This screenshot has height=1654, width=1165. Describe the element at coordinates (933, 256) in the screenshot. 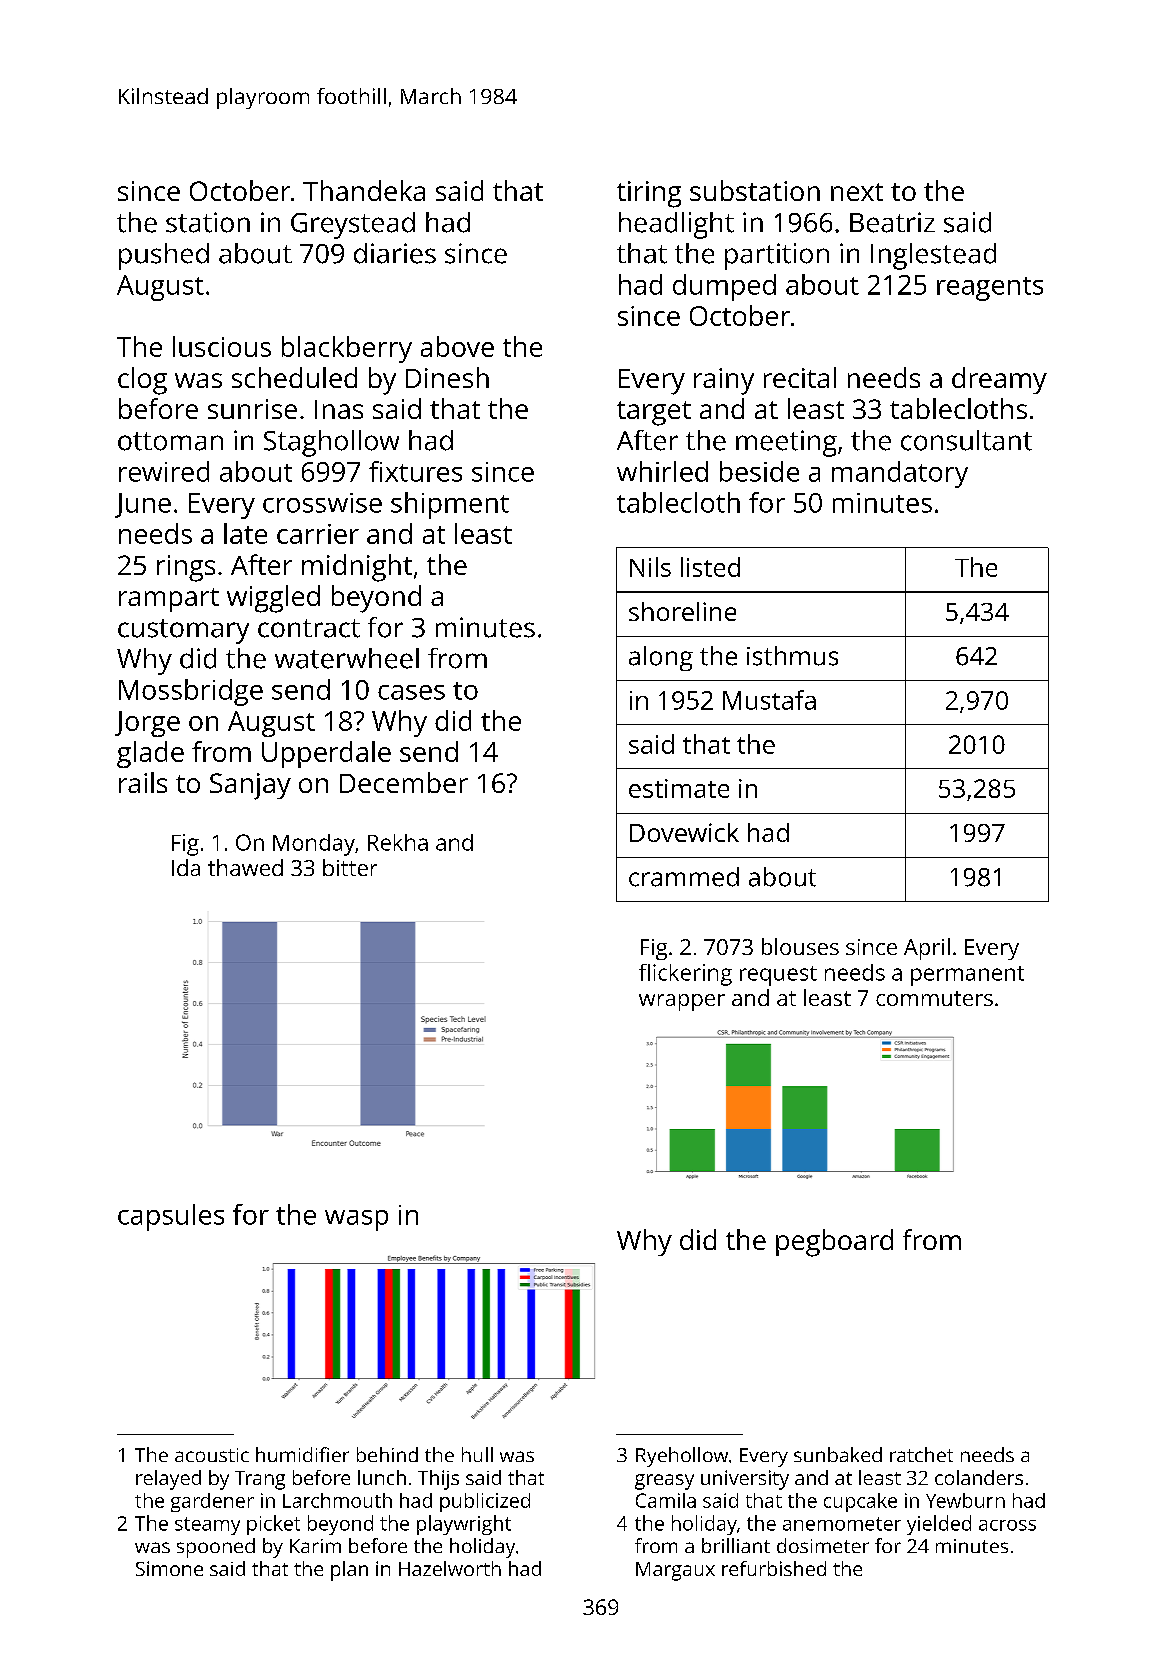

I see `Inglestead` at that location.
